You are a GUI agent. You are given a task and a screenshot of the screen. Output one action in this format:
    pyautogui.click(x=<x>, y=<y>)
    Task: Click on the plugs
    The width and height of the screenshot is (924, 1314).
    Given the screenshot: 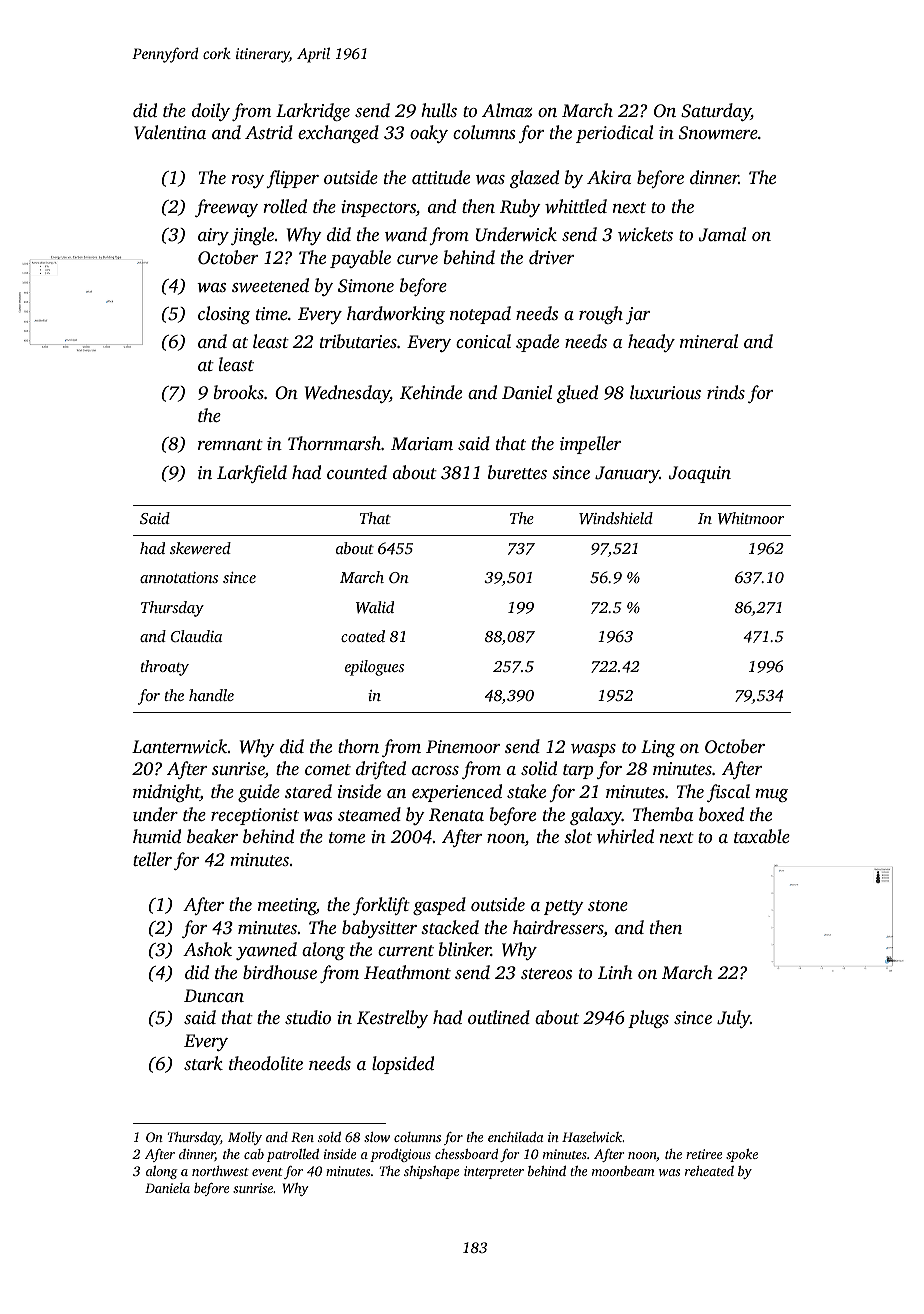 What is the action you would take?
    pyautogui.click(x=648, y=1019)
